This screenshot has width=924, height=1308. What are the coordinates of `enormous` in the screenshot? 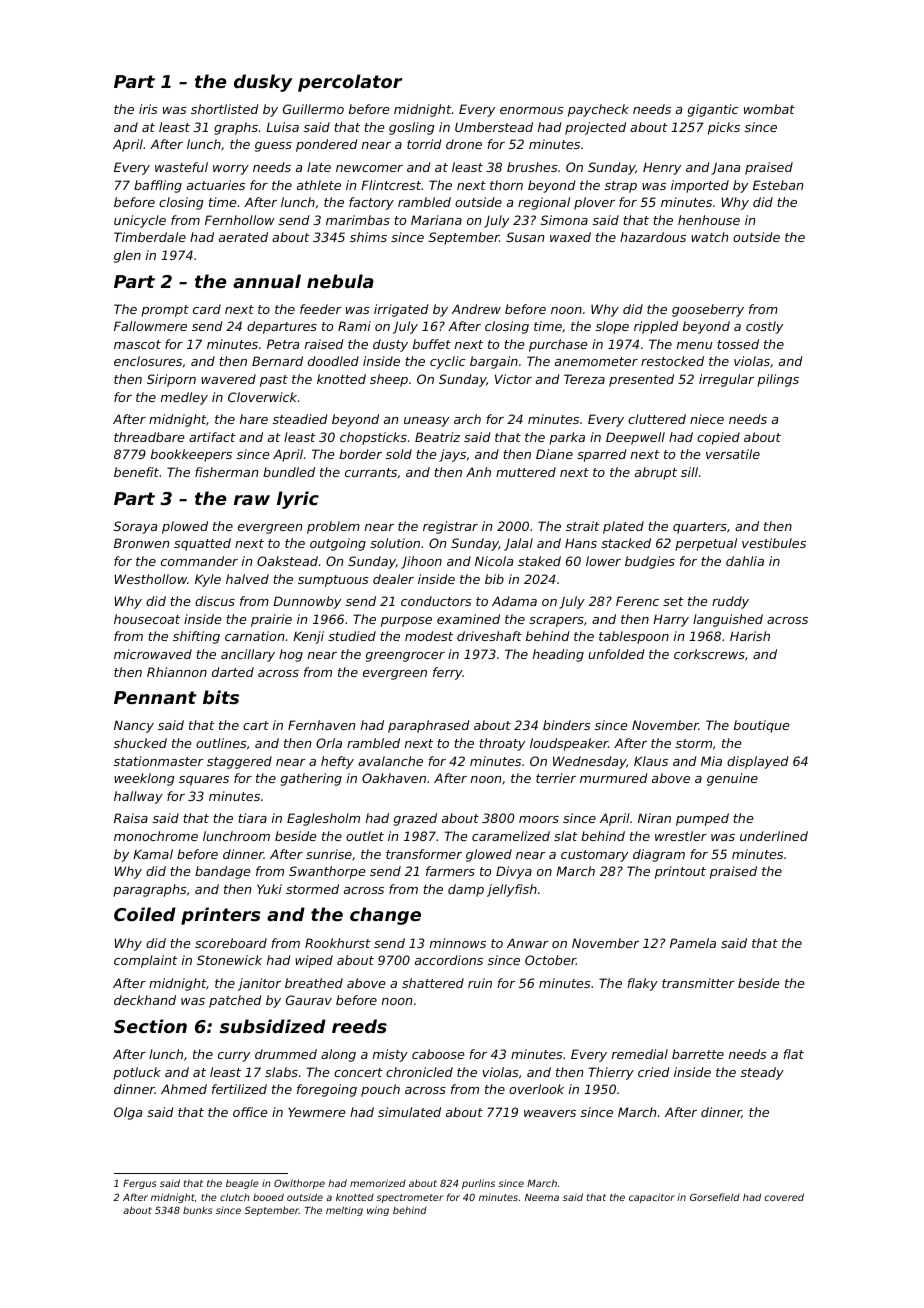 It's located at (532, 110).
